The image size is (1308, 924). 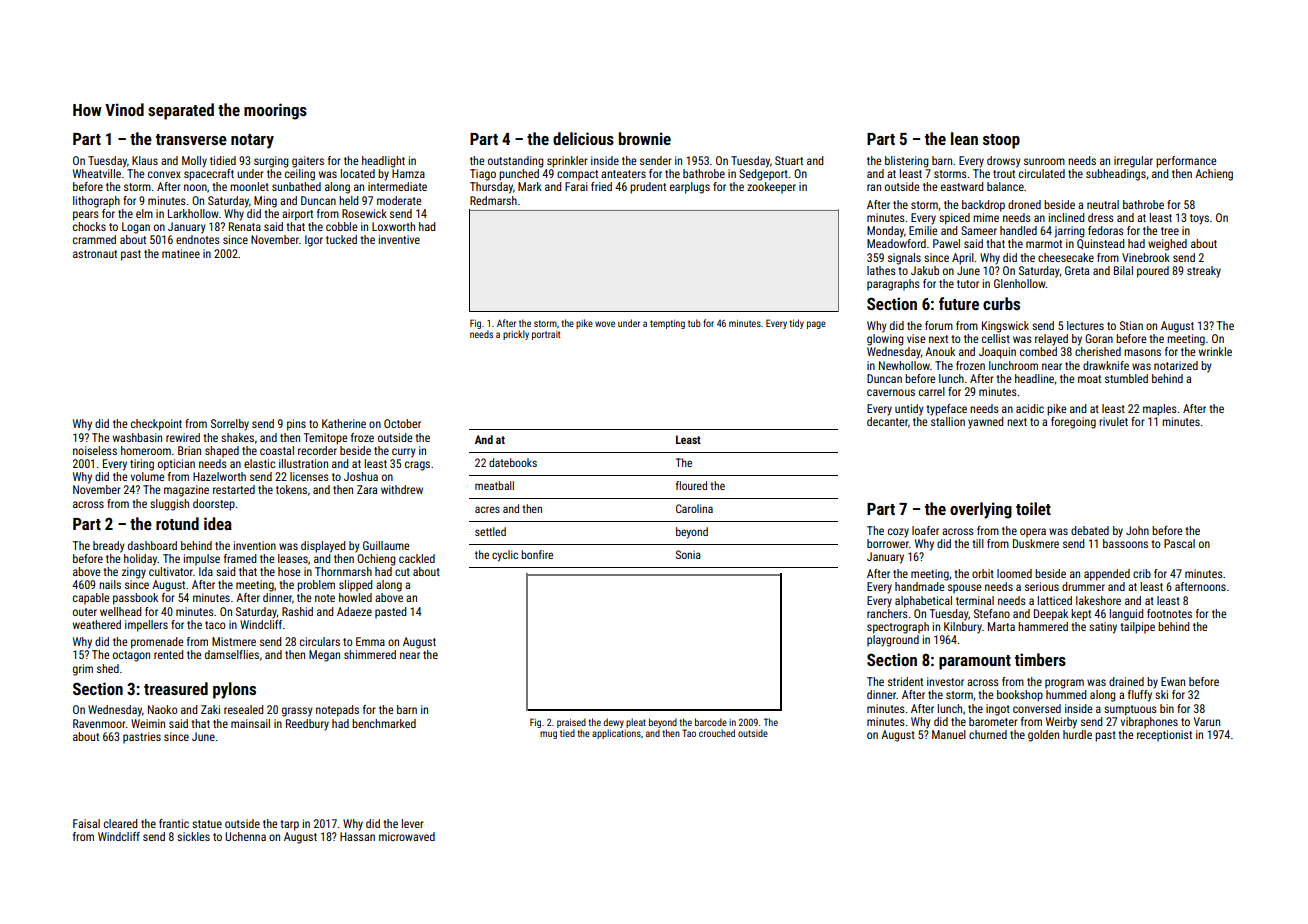 I want to click on cheesecake, so click(x=1066, y=257).
